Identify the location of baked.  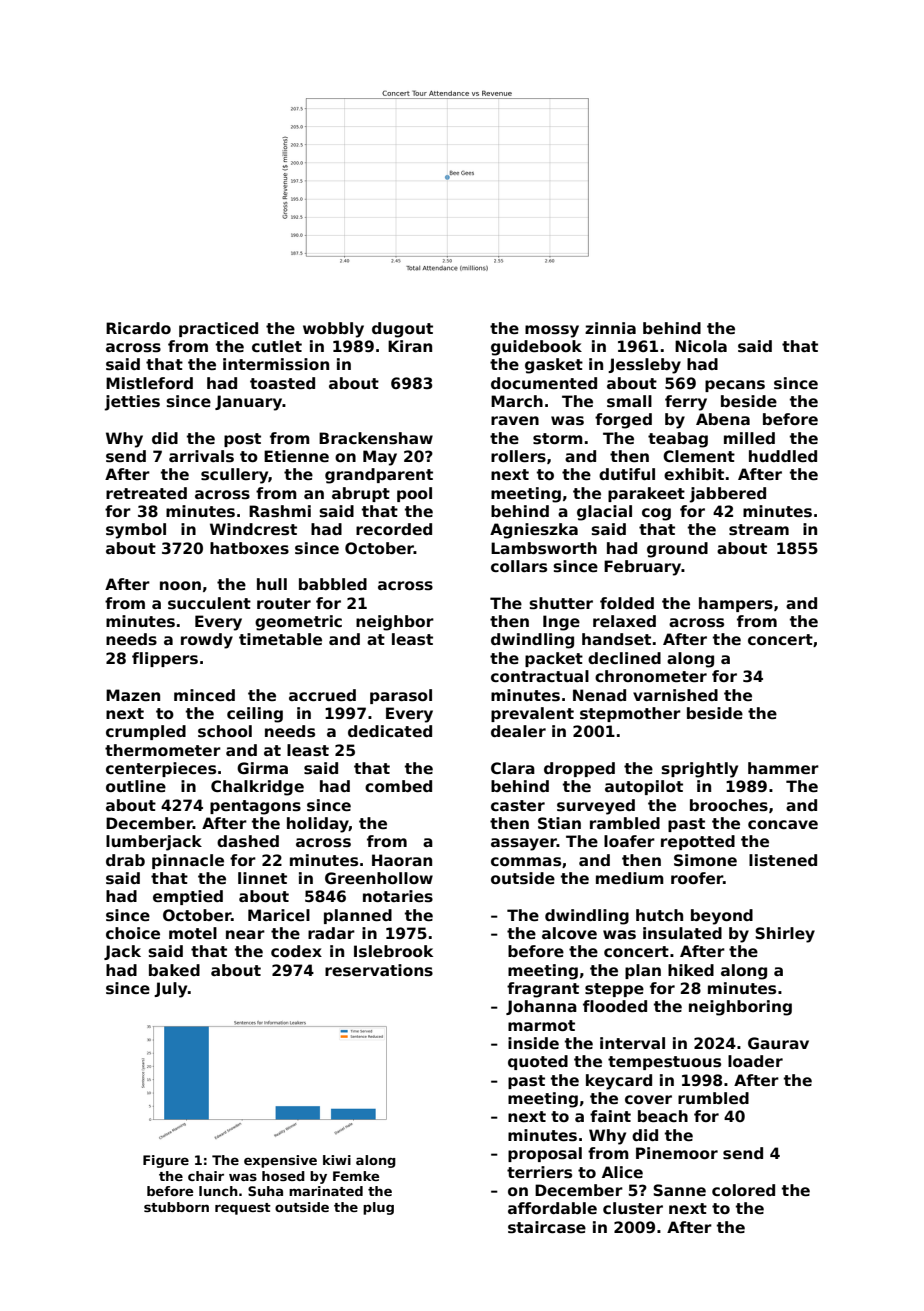
(174, 970).
